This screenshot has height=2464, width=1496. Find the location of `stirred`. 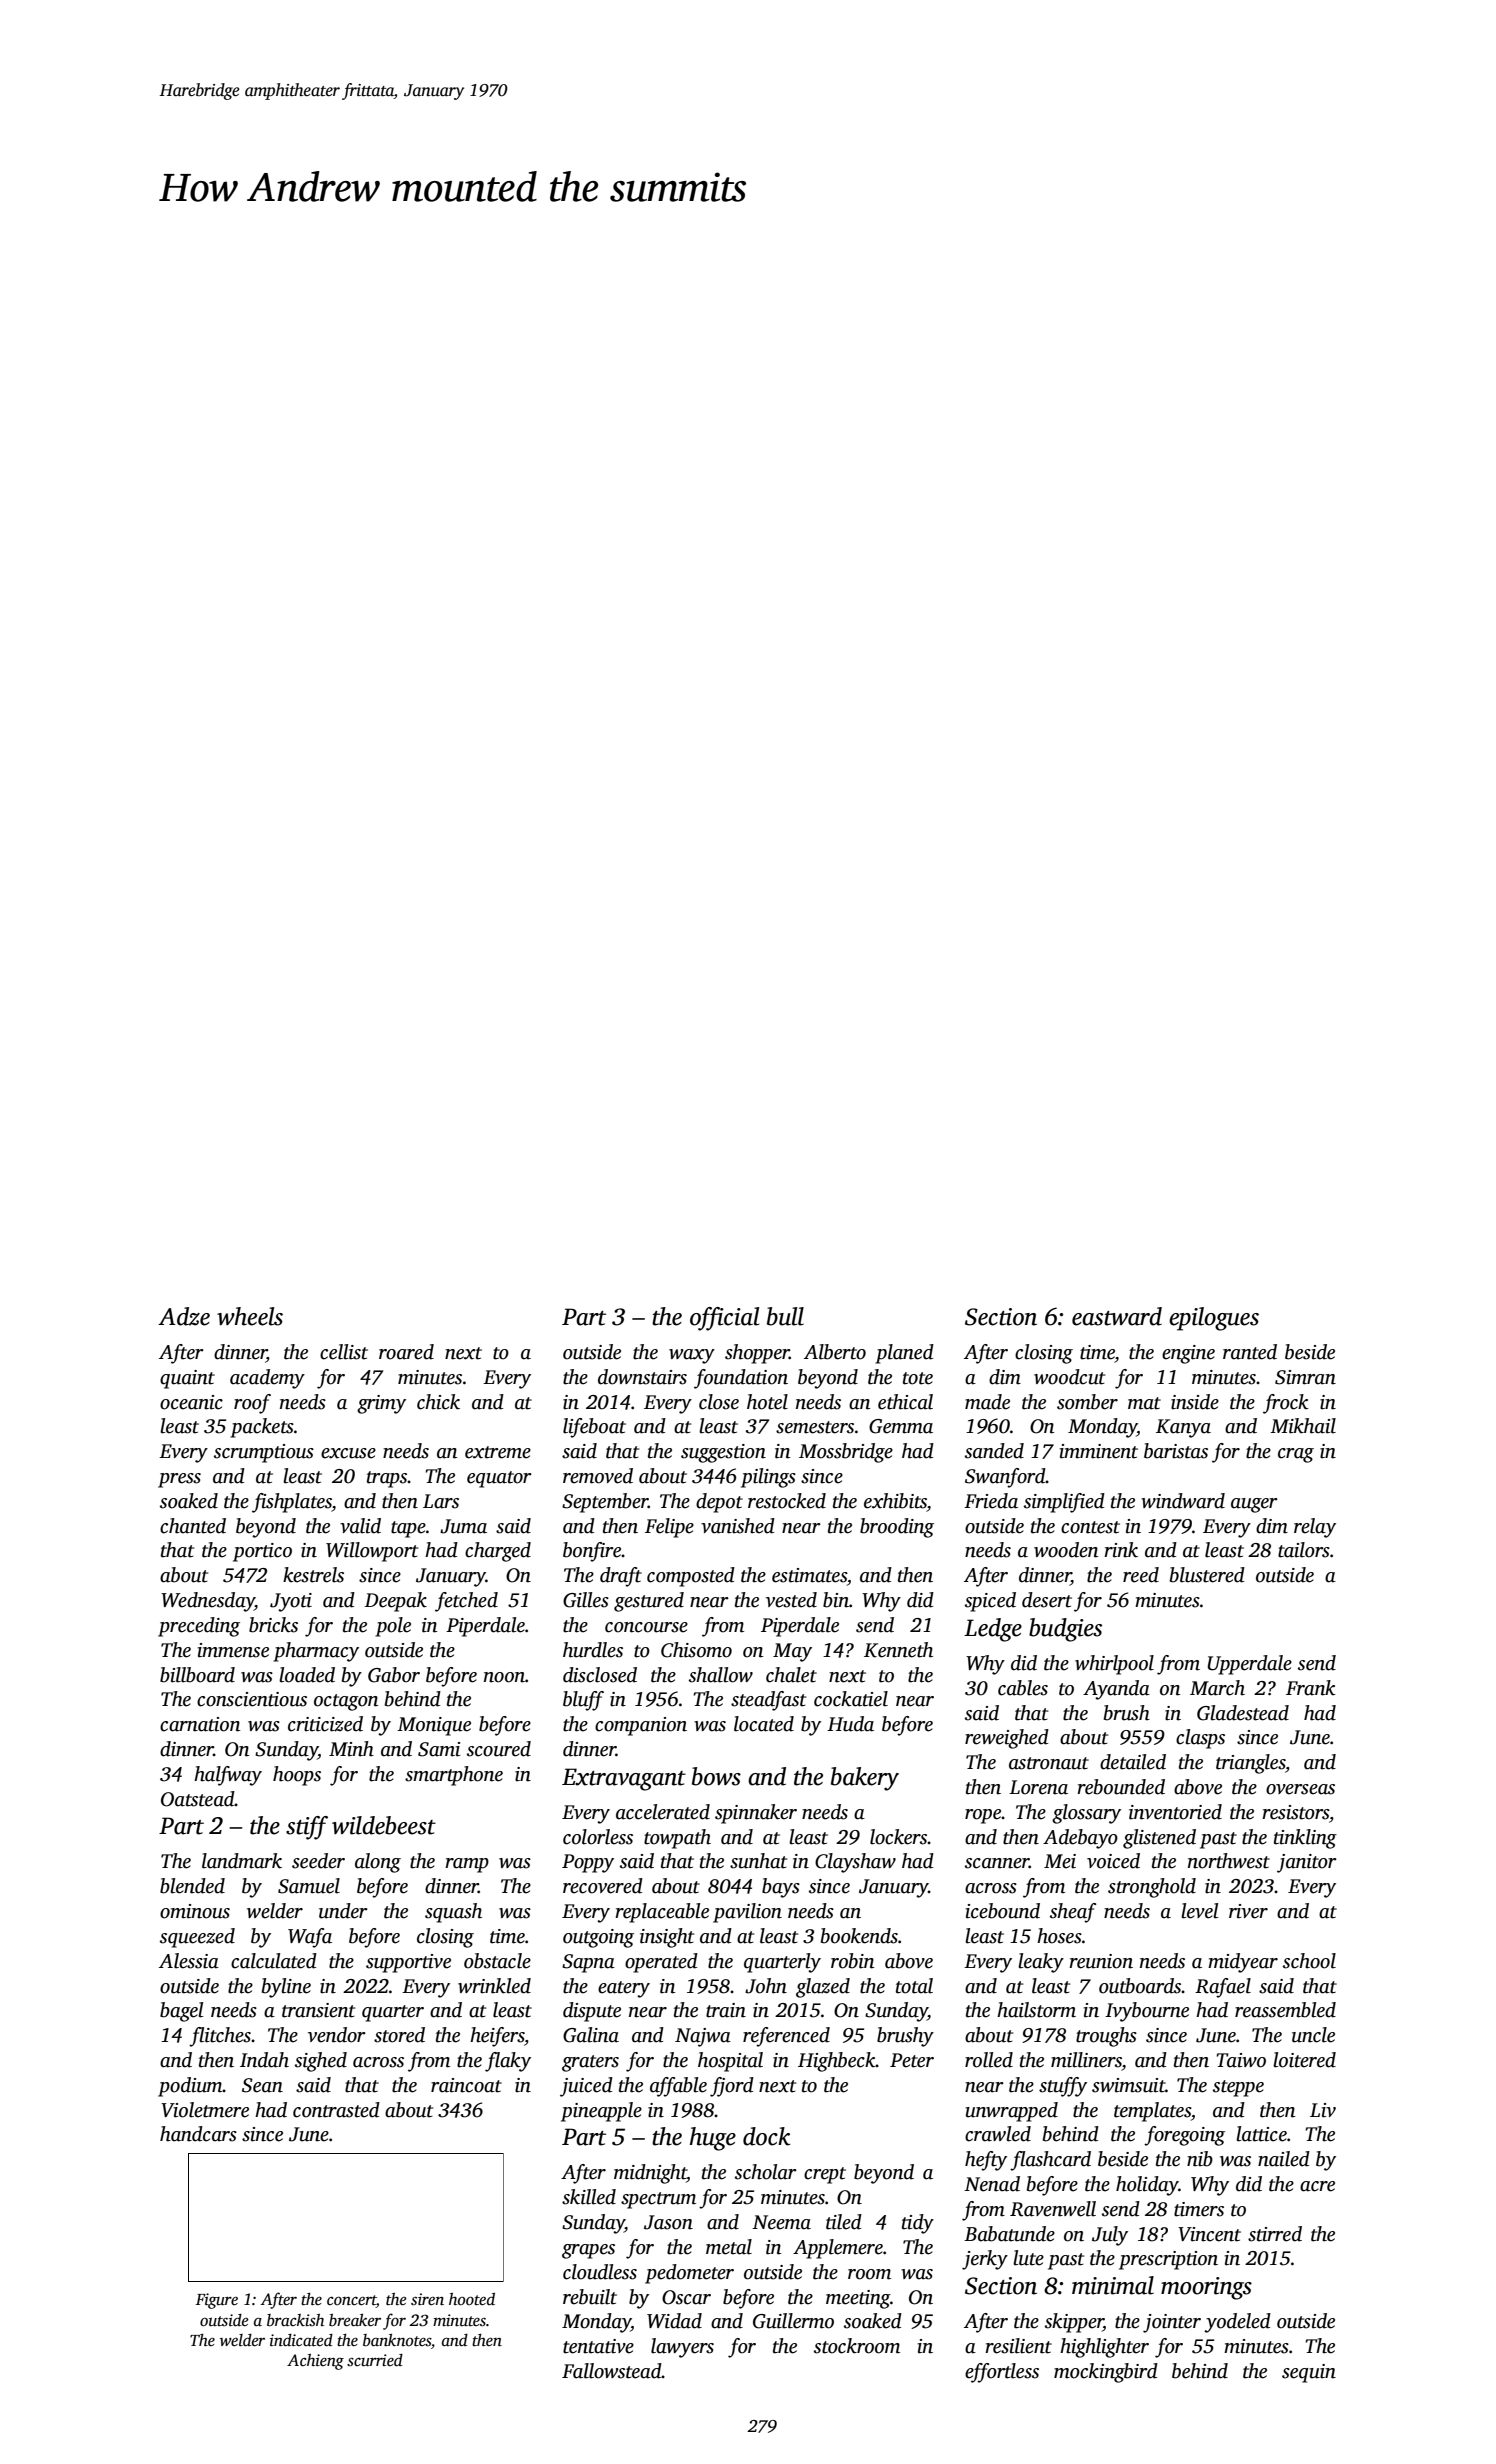

stirred is located at coordinates (1275, 2234).
